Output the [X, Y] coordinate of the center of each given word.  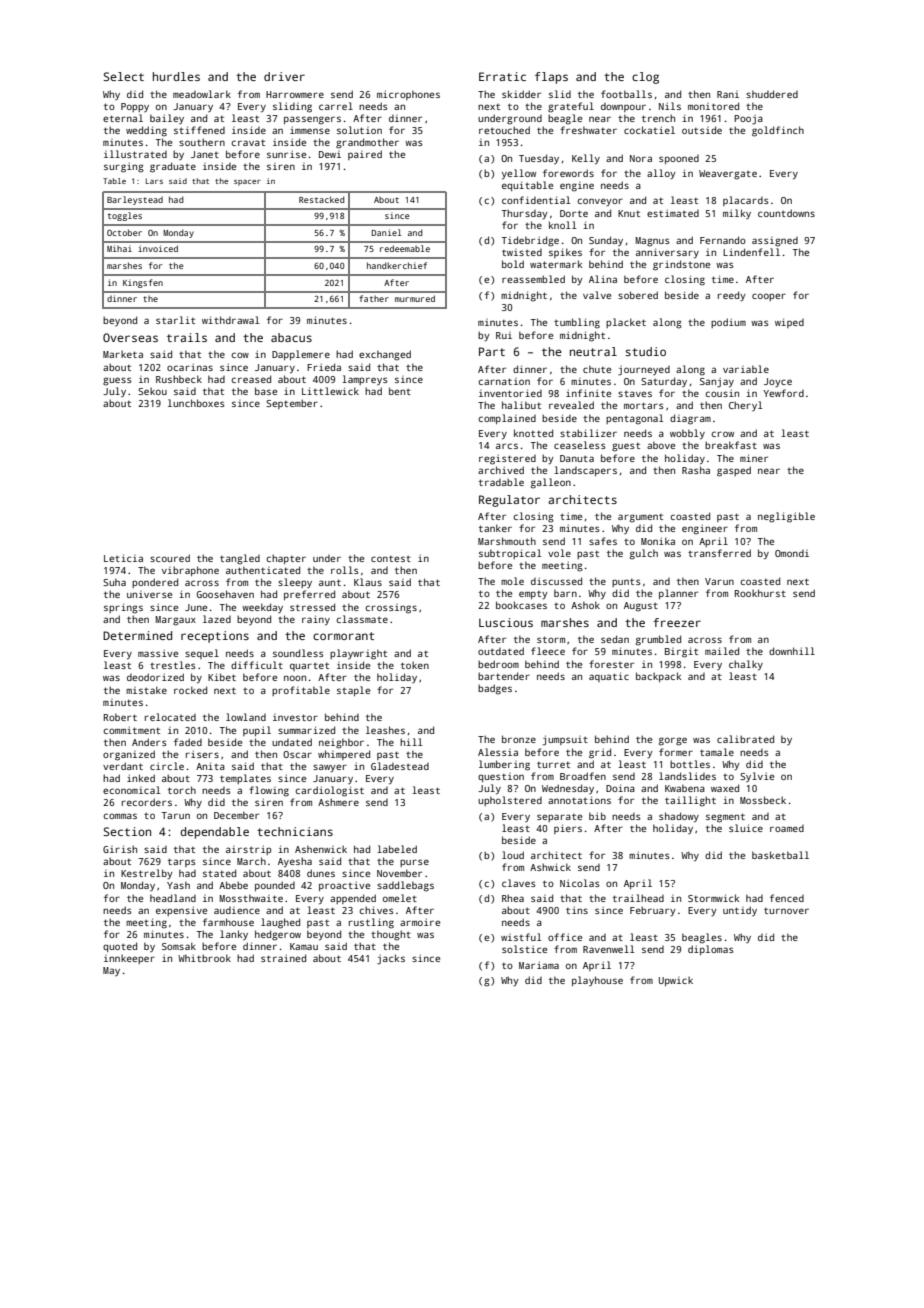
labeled [397, 849]
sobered [638, 295]
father [374, 298]
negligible [786, 517]
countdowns [786, 213]
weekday [262, 608]
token [415, 665]
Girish [120, 849]
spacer [247, 183]
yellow [519, 174]
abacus [291, 337]
